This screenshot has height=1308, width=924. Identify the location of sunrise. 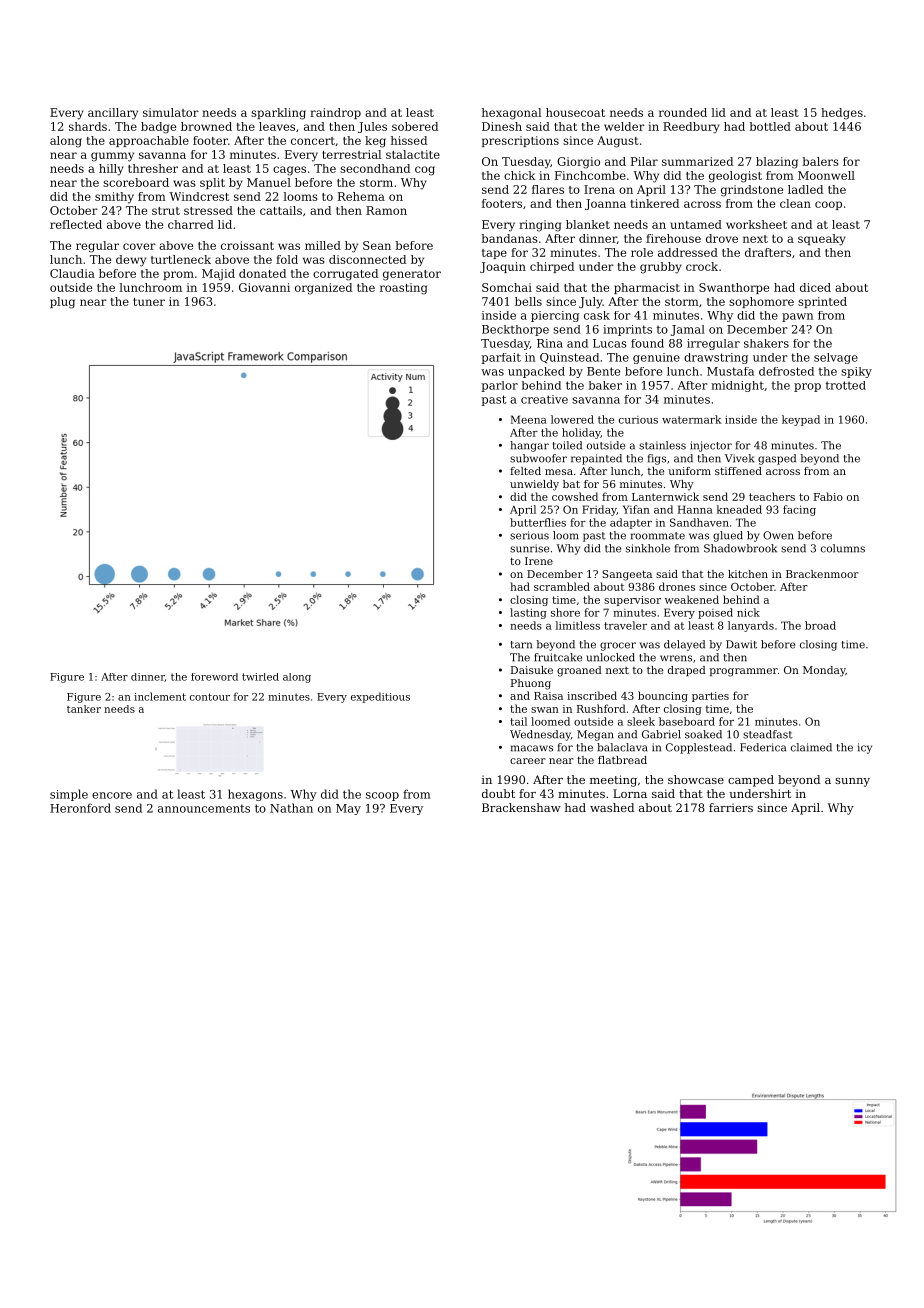
(529, 548).
